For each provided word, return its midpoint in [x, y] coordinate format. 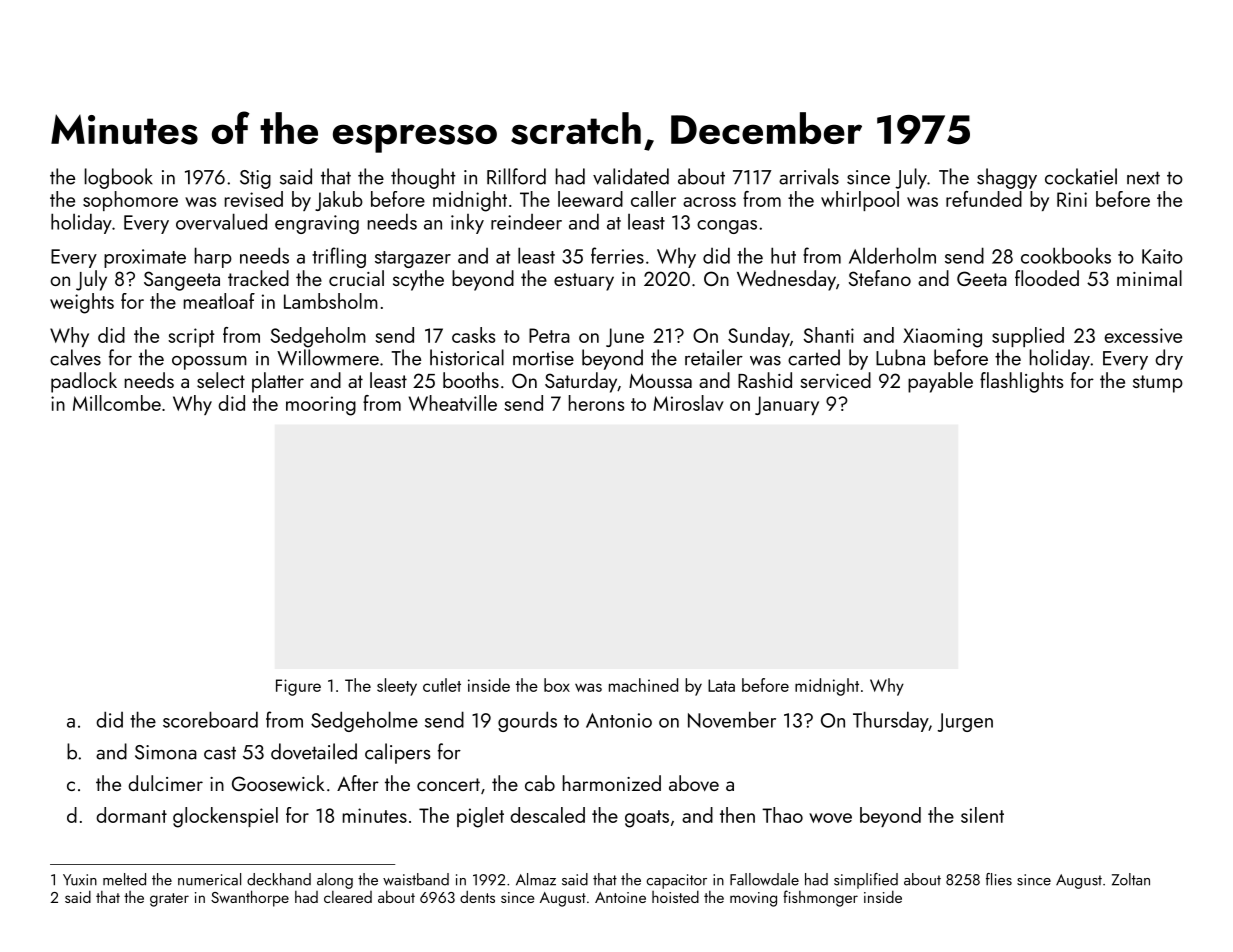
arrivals [809, 176]
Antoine [620, 897]
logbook [119, 178]
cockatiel [1081, 176]
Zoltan [1131, 879]
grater [169, 900]
